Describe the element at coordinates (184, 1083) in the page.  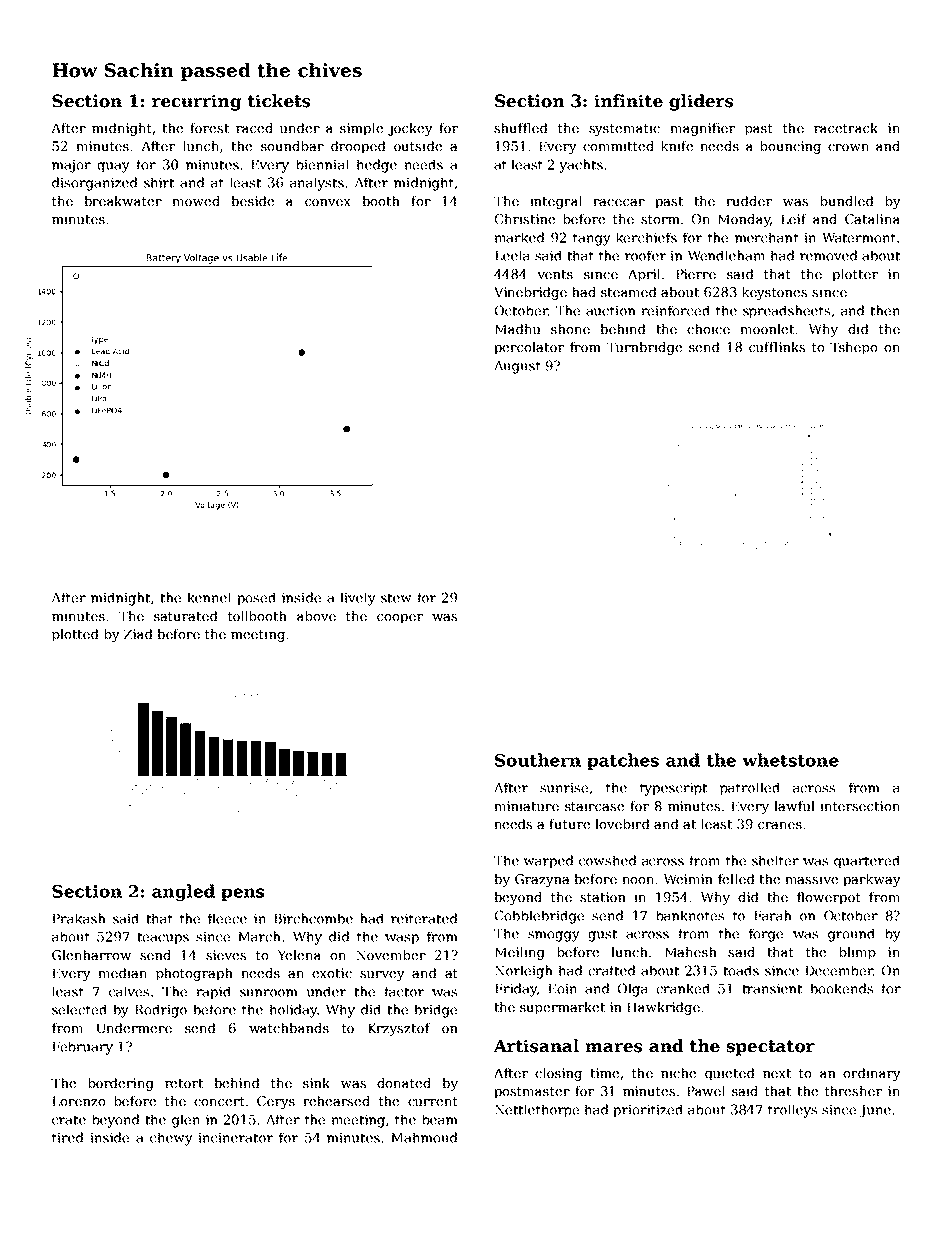
I see `retort` at that location.
